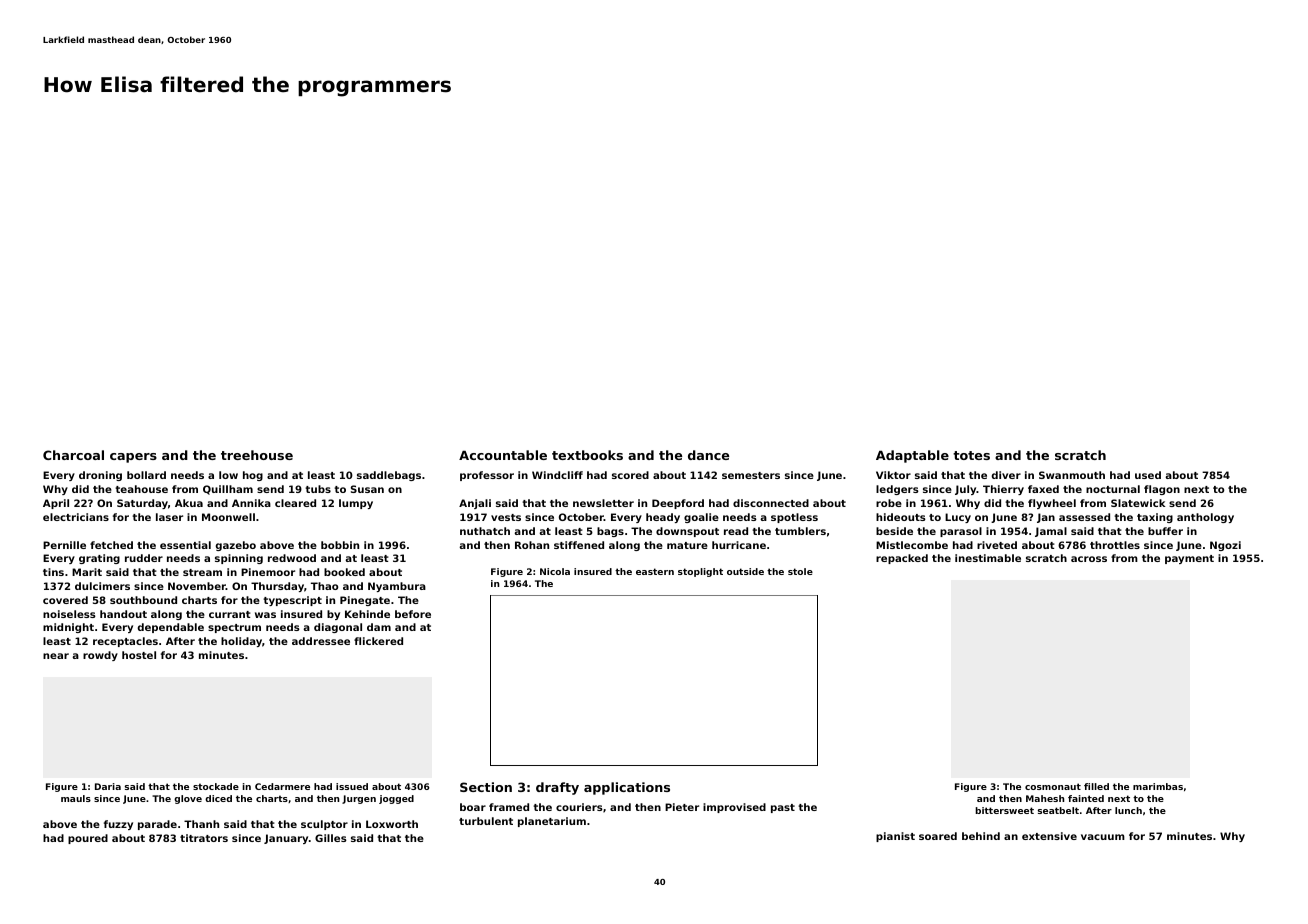 Image resolution: width=1308 pixels, height=924 pixels. I want to click on Charcoal, so click(73, 455).
